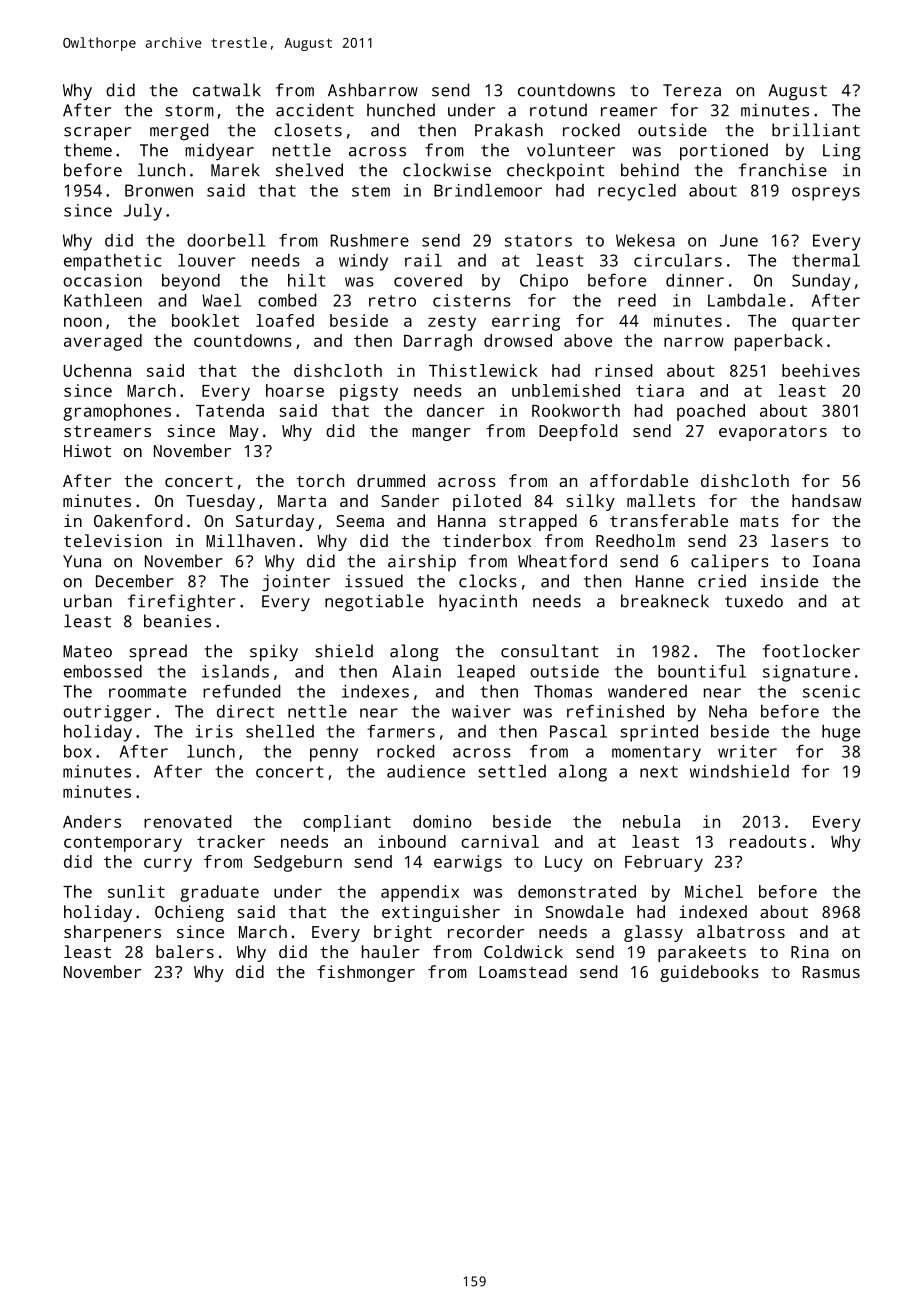 The height and width of the image is (1308, 924). I want to click on Mateo, so click(87, 651).
